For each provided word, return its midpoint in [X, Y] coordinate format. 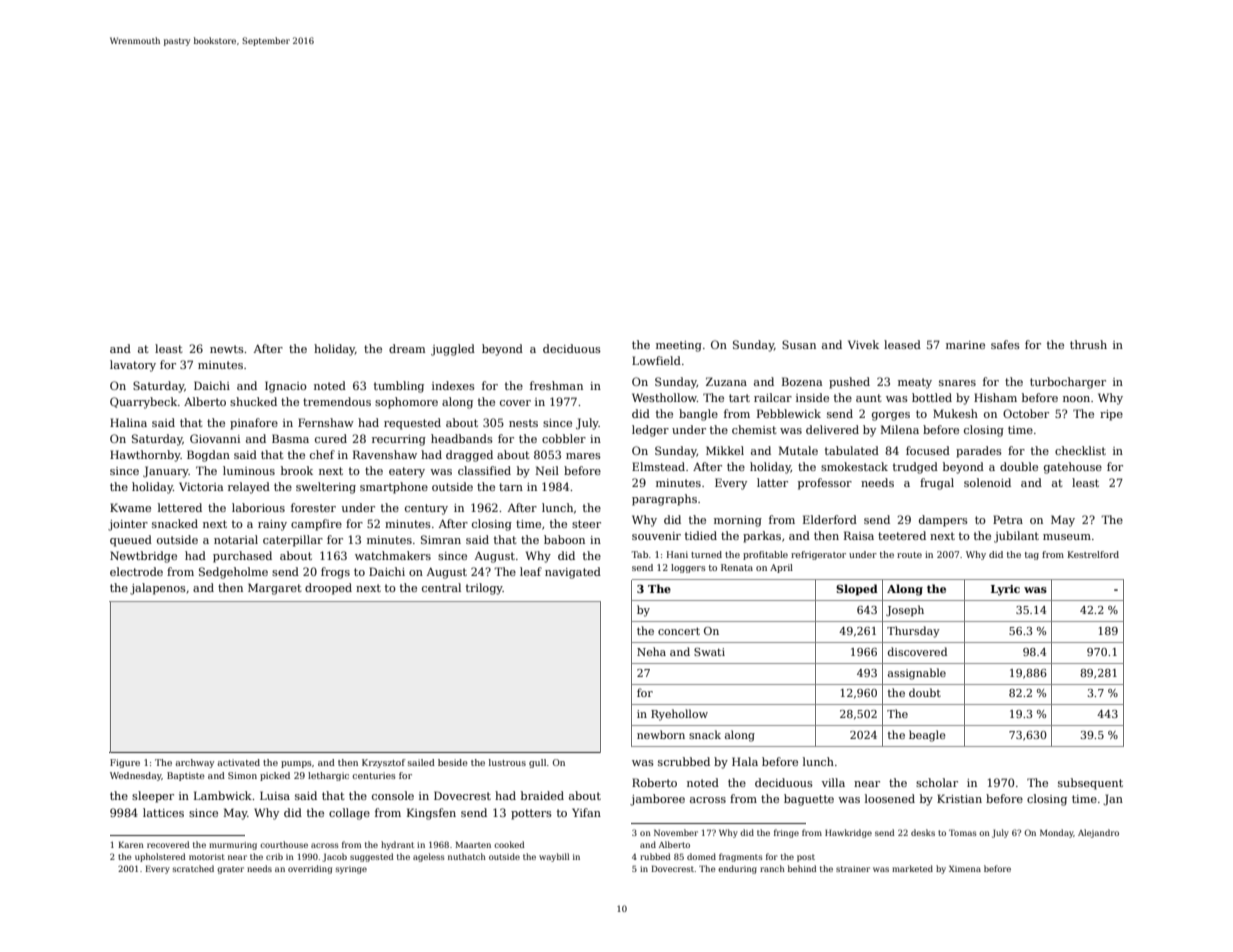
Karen [131, 845]
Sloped [857, 590]
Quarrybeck [144, 403]
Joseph [905, 610]
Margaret [275, 589]
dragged [469, 456]
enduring [737, 869]
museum [1067, 537]
